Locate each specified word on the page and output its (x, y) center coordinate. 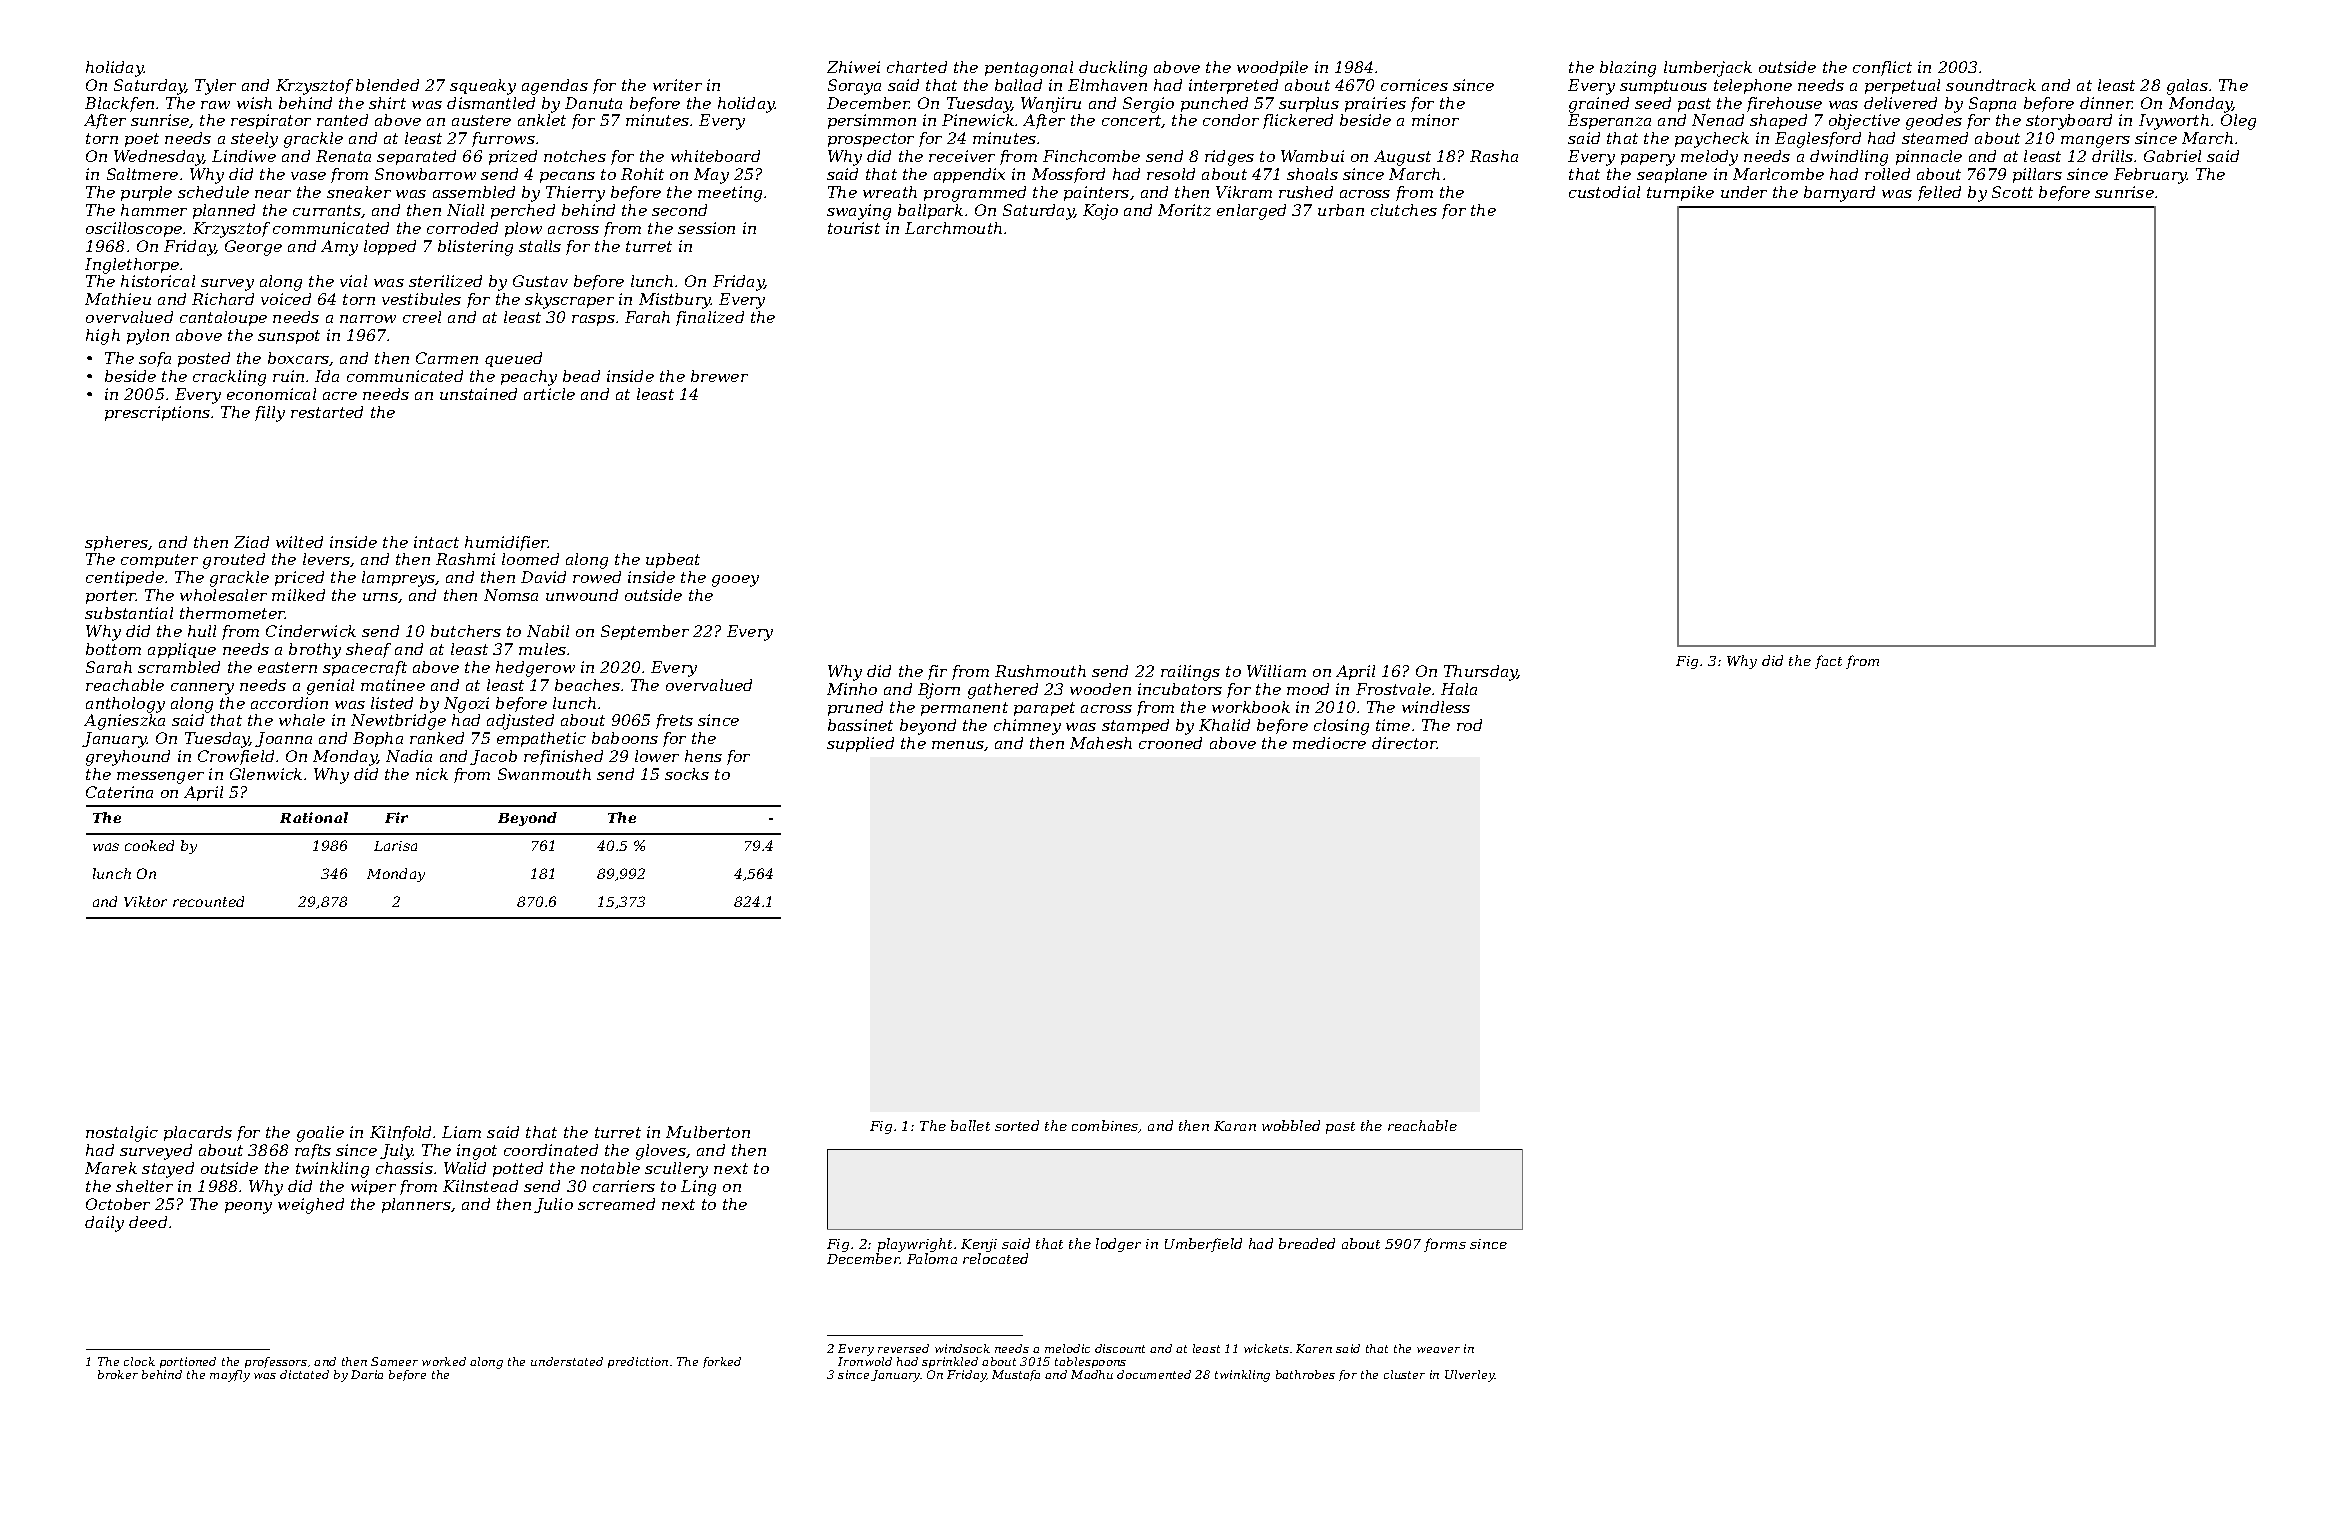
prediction (638, 1362)
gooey (735, 581)
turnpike (1680, 193)
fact (1828, 662)
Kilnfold (400, 1133)
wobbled (1291, 1125)
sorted (1017, 1125)
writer (677, 85)
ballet (970, 1125)
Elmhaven (1107, 85)
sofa (155, 359)
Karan (1235, 1126)
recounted (208, 901)
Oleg (2238, 122)
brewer (719, 376)
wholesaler (223, 595)
